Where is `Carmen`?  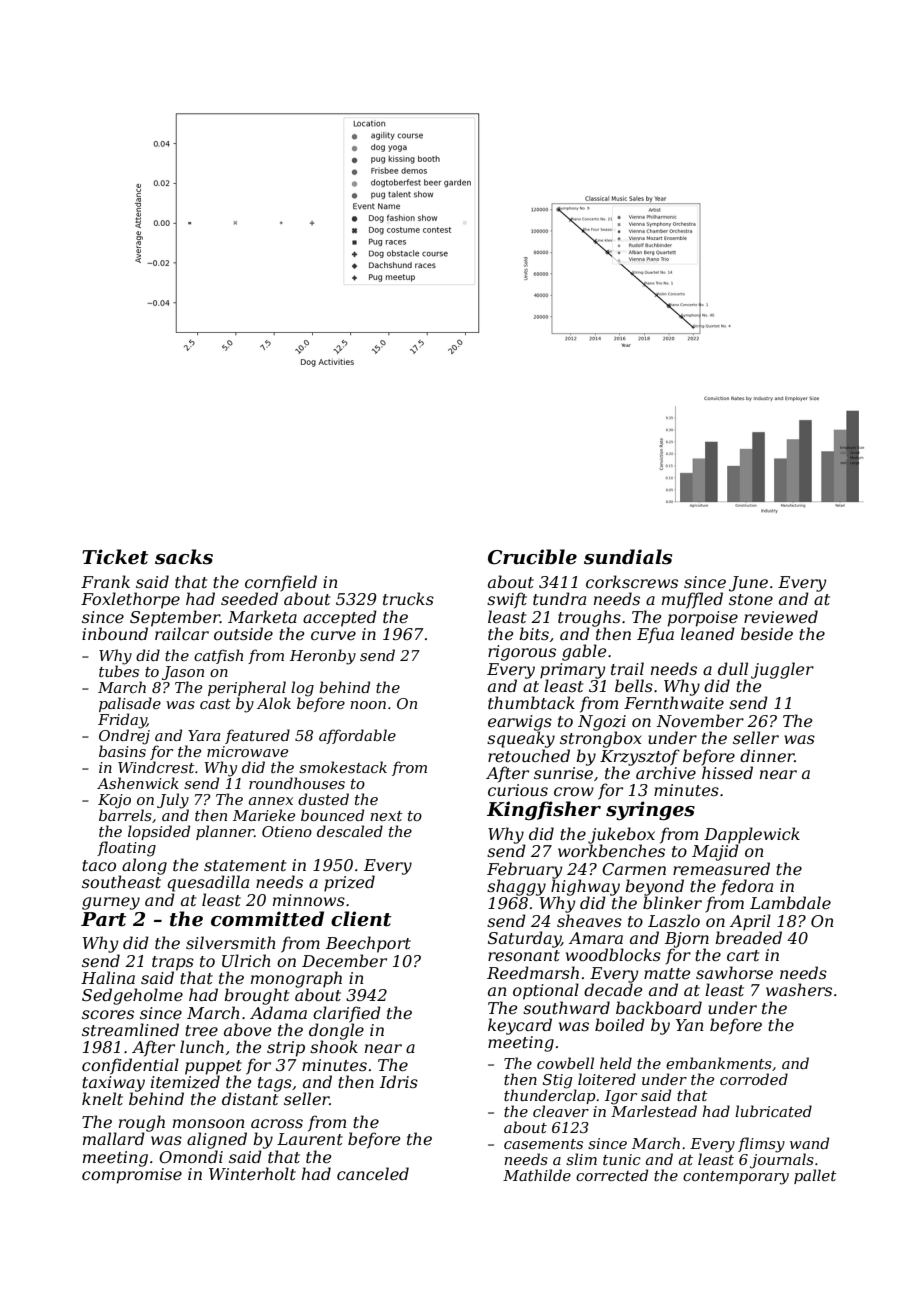
Carmen is located at coordinates (634, 869).
